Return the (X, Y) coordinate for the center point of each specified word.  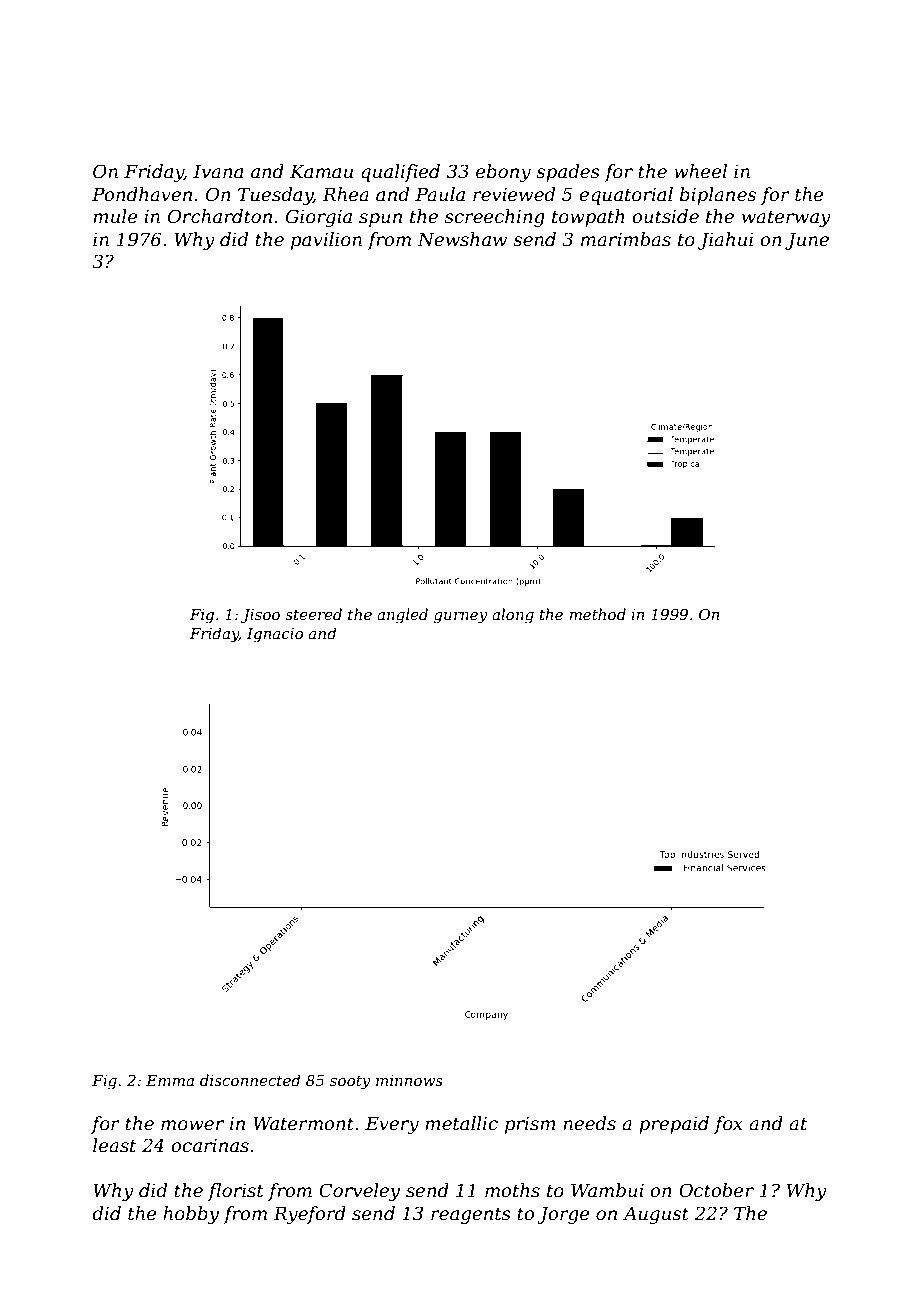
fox (728, 1125)
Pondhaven (142, 194)
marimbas (626, 239)
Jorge (563, 1215)
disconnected (250, 1080)
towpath (588, 218)
